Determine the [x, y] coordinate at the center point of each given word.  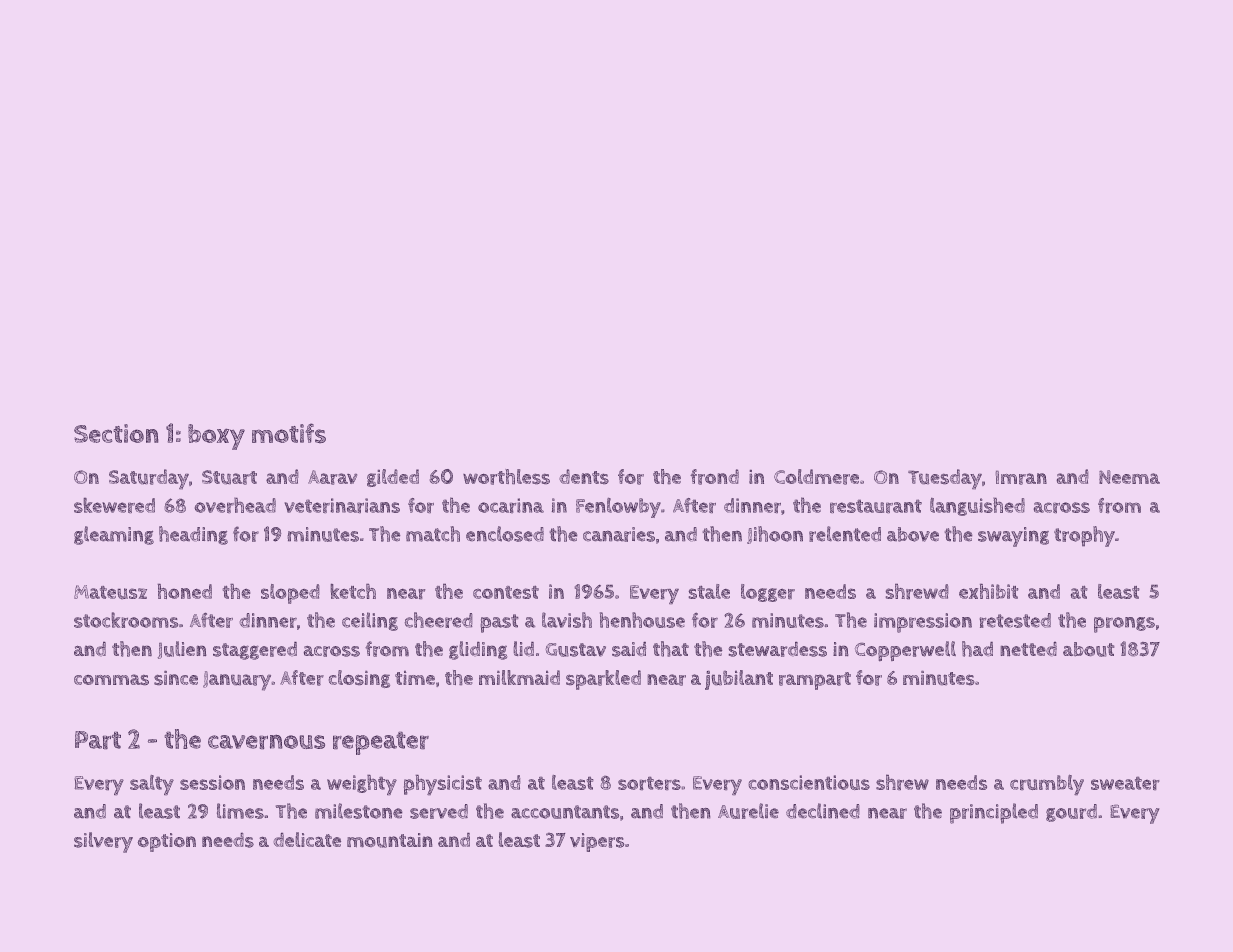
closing [359, 679]
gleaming [114, 535]
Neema [1129, 477]
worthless [506, 477]
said [629, 649]
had [977, 649]
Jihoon [775, 535]
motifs [289, 433]
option [166, 842]
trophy [1084, 536]
